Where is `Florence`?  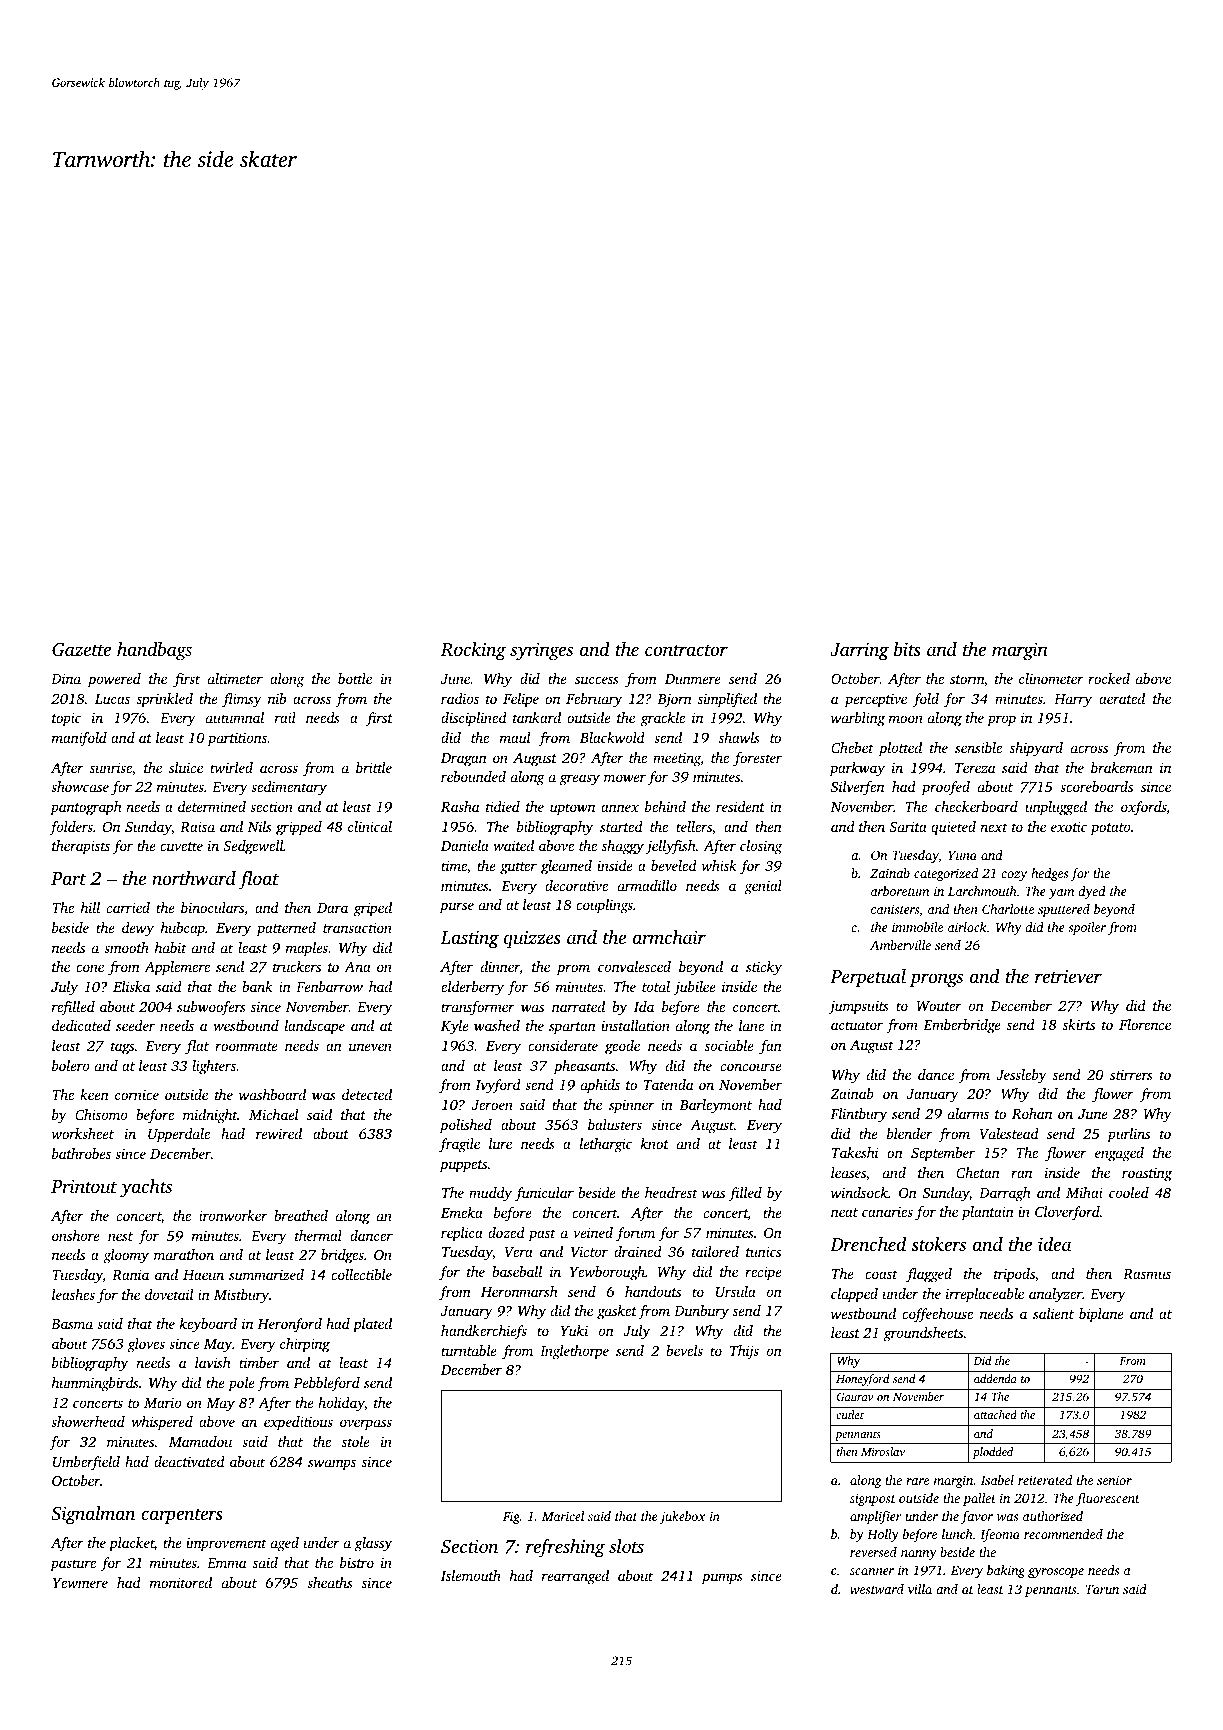
Florence is located at coordinates (1145, 1024).
